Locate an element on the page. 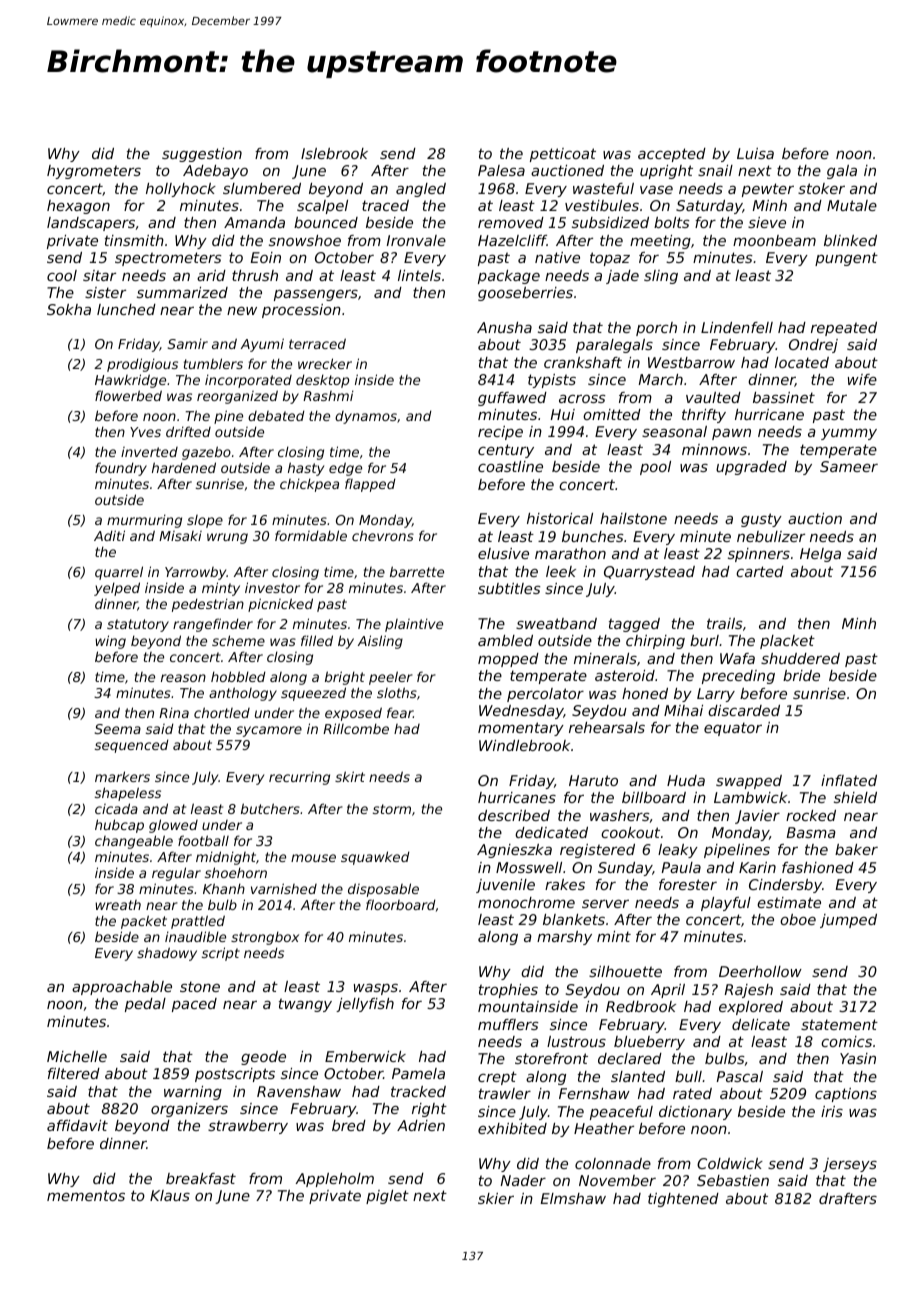 This page has height=1308, width=924. Aditi is located at coordinates (109, 535).
